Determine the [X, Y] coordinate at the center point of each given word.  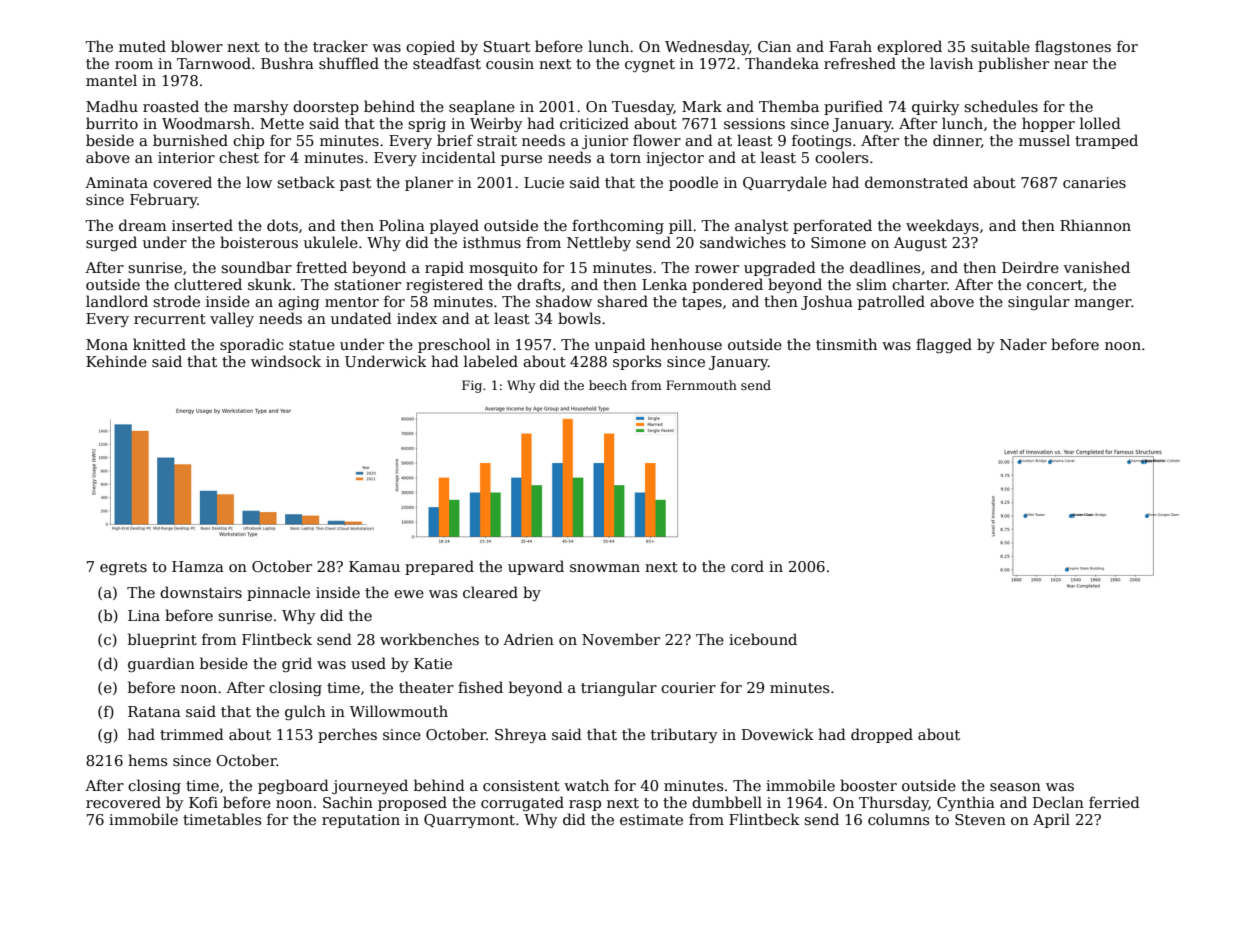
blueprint [162, 640]
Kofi [203, 802]
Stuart [507, 46]
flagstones [1073, 47]
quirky [935, 107]
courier [688, 687]
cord [747, 566]
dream [142, 225]
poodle [693, 183]
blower [197, 46]
